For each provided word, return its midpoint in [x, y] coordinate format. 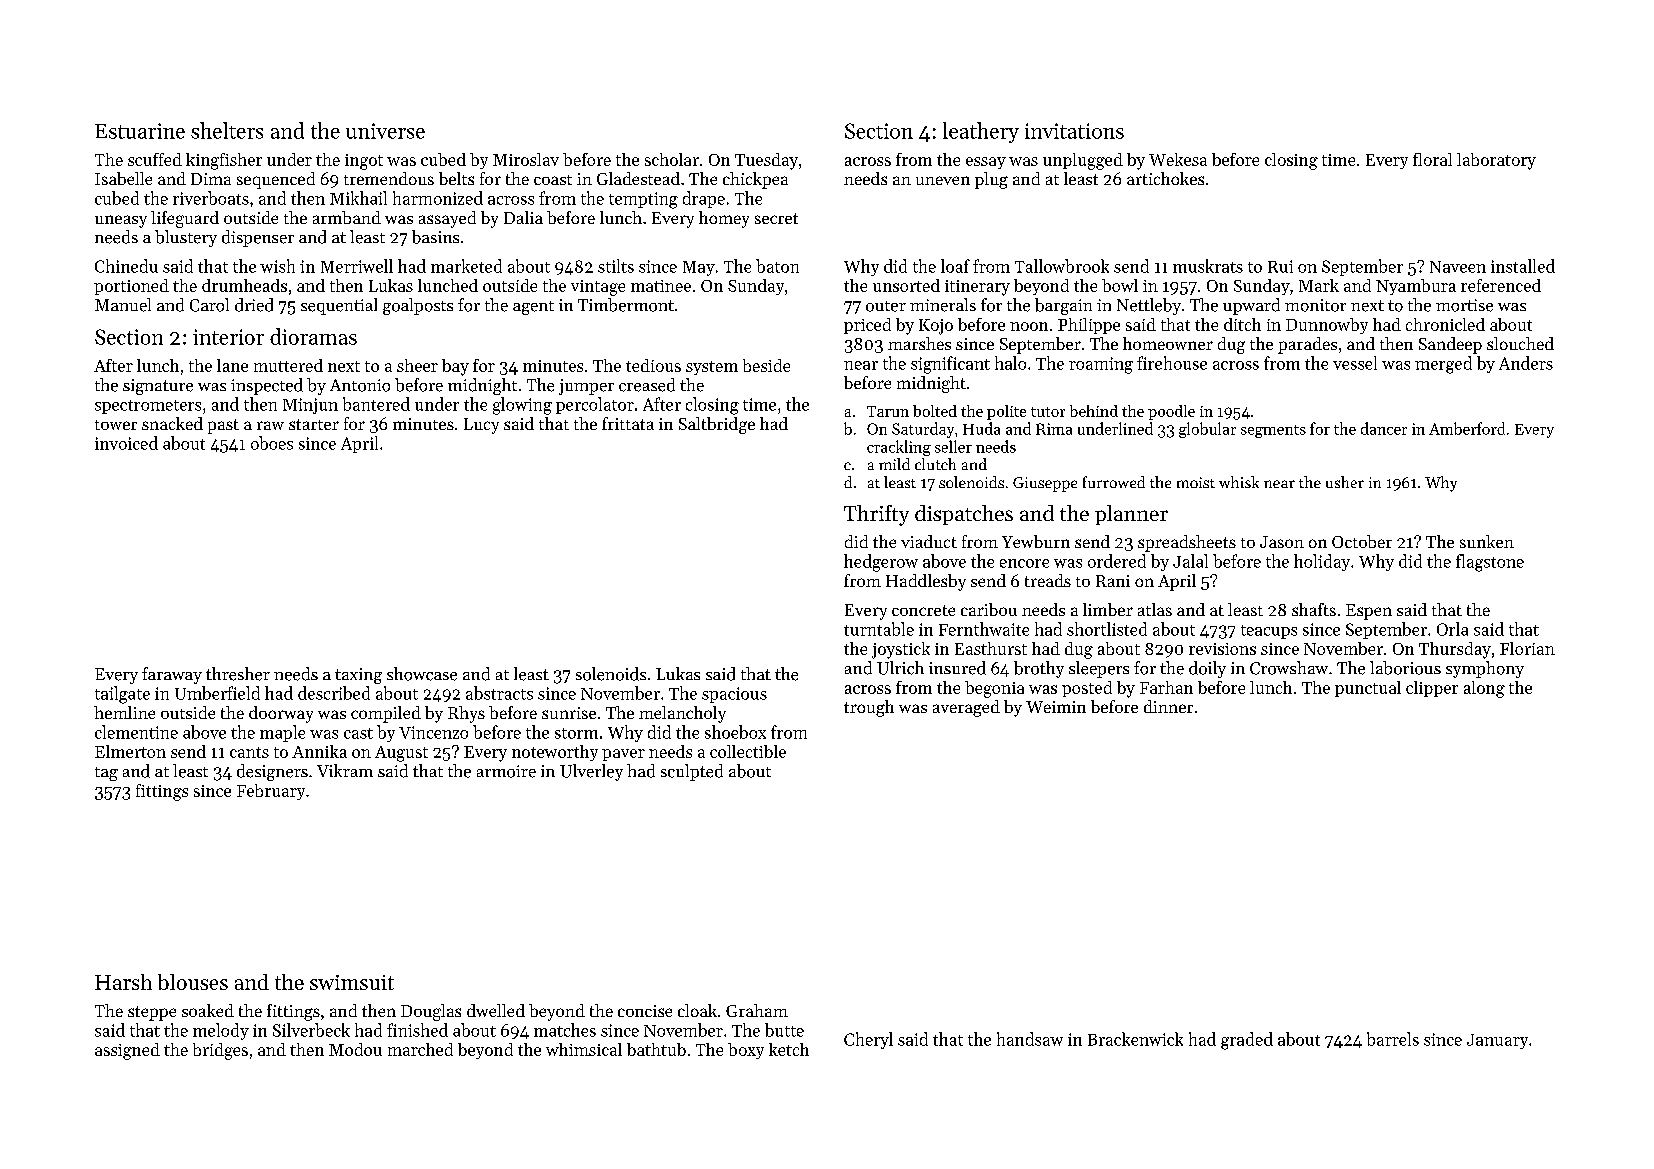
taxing [358, 676]
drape [704, 199]
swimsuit [352, 982]
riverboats [211, 198]
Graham [757, 1010]
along [1484, 689]
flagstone [1490, 563]
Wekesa [1178, 159]
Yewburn [1036, 541]
